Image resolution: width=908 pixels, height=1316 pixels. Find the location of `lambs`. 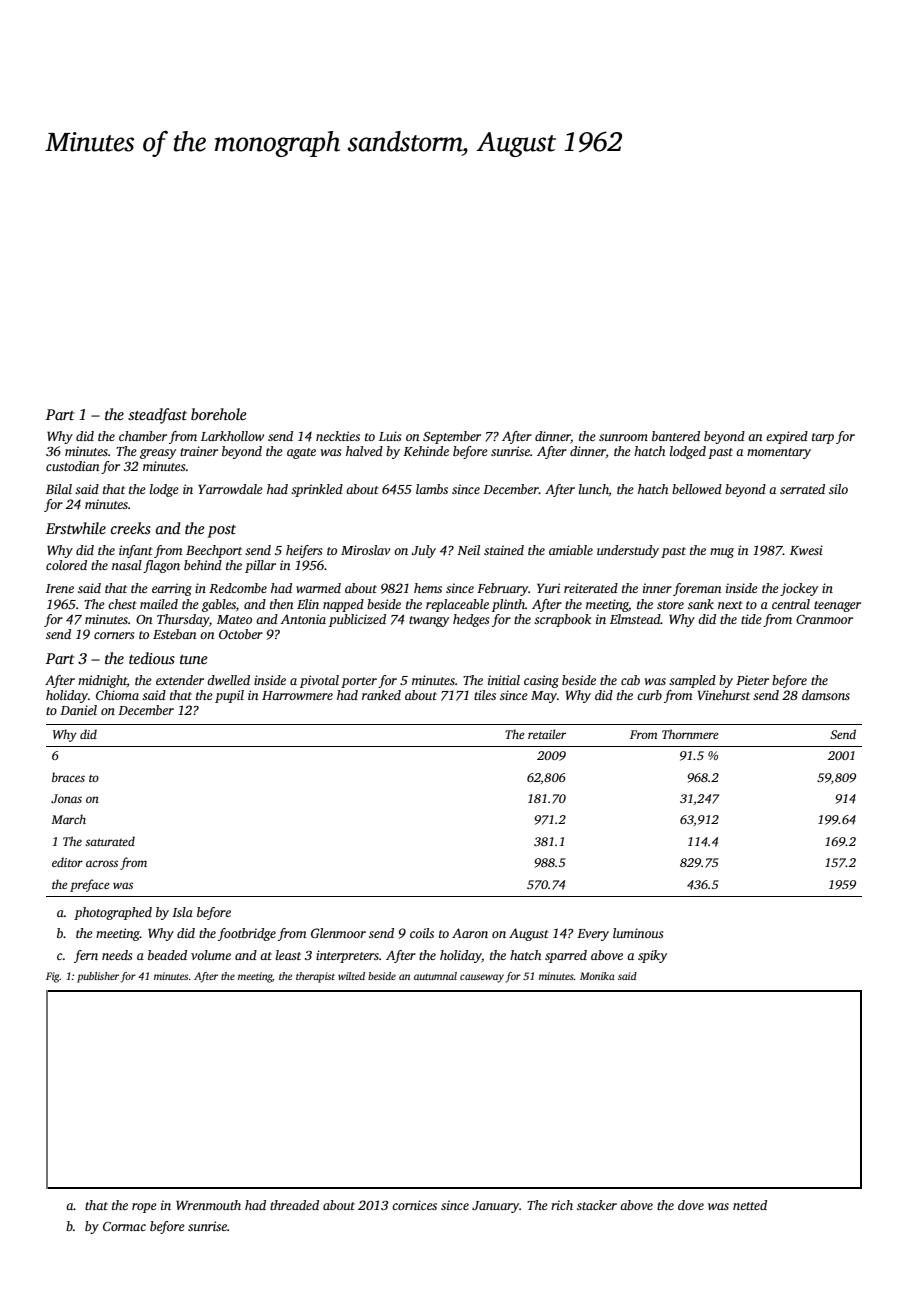

lambs is located at coordinates (432, 489).
